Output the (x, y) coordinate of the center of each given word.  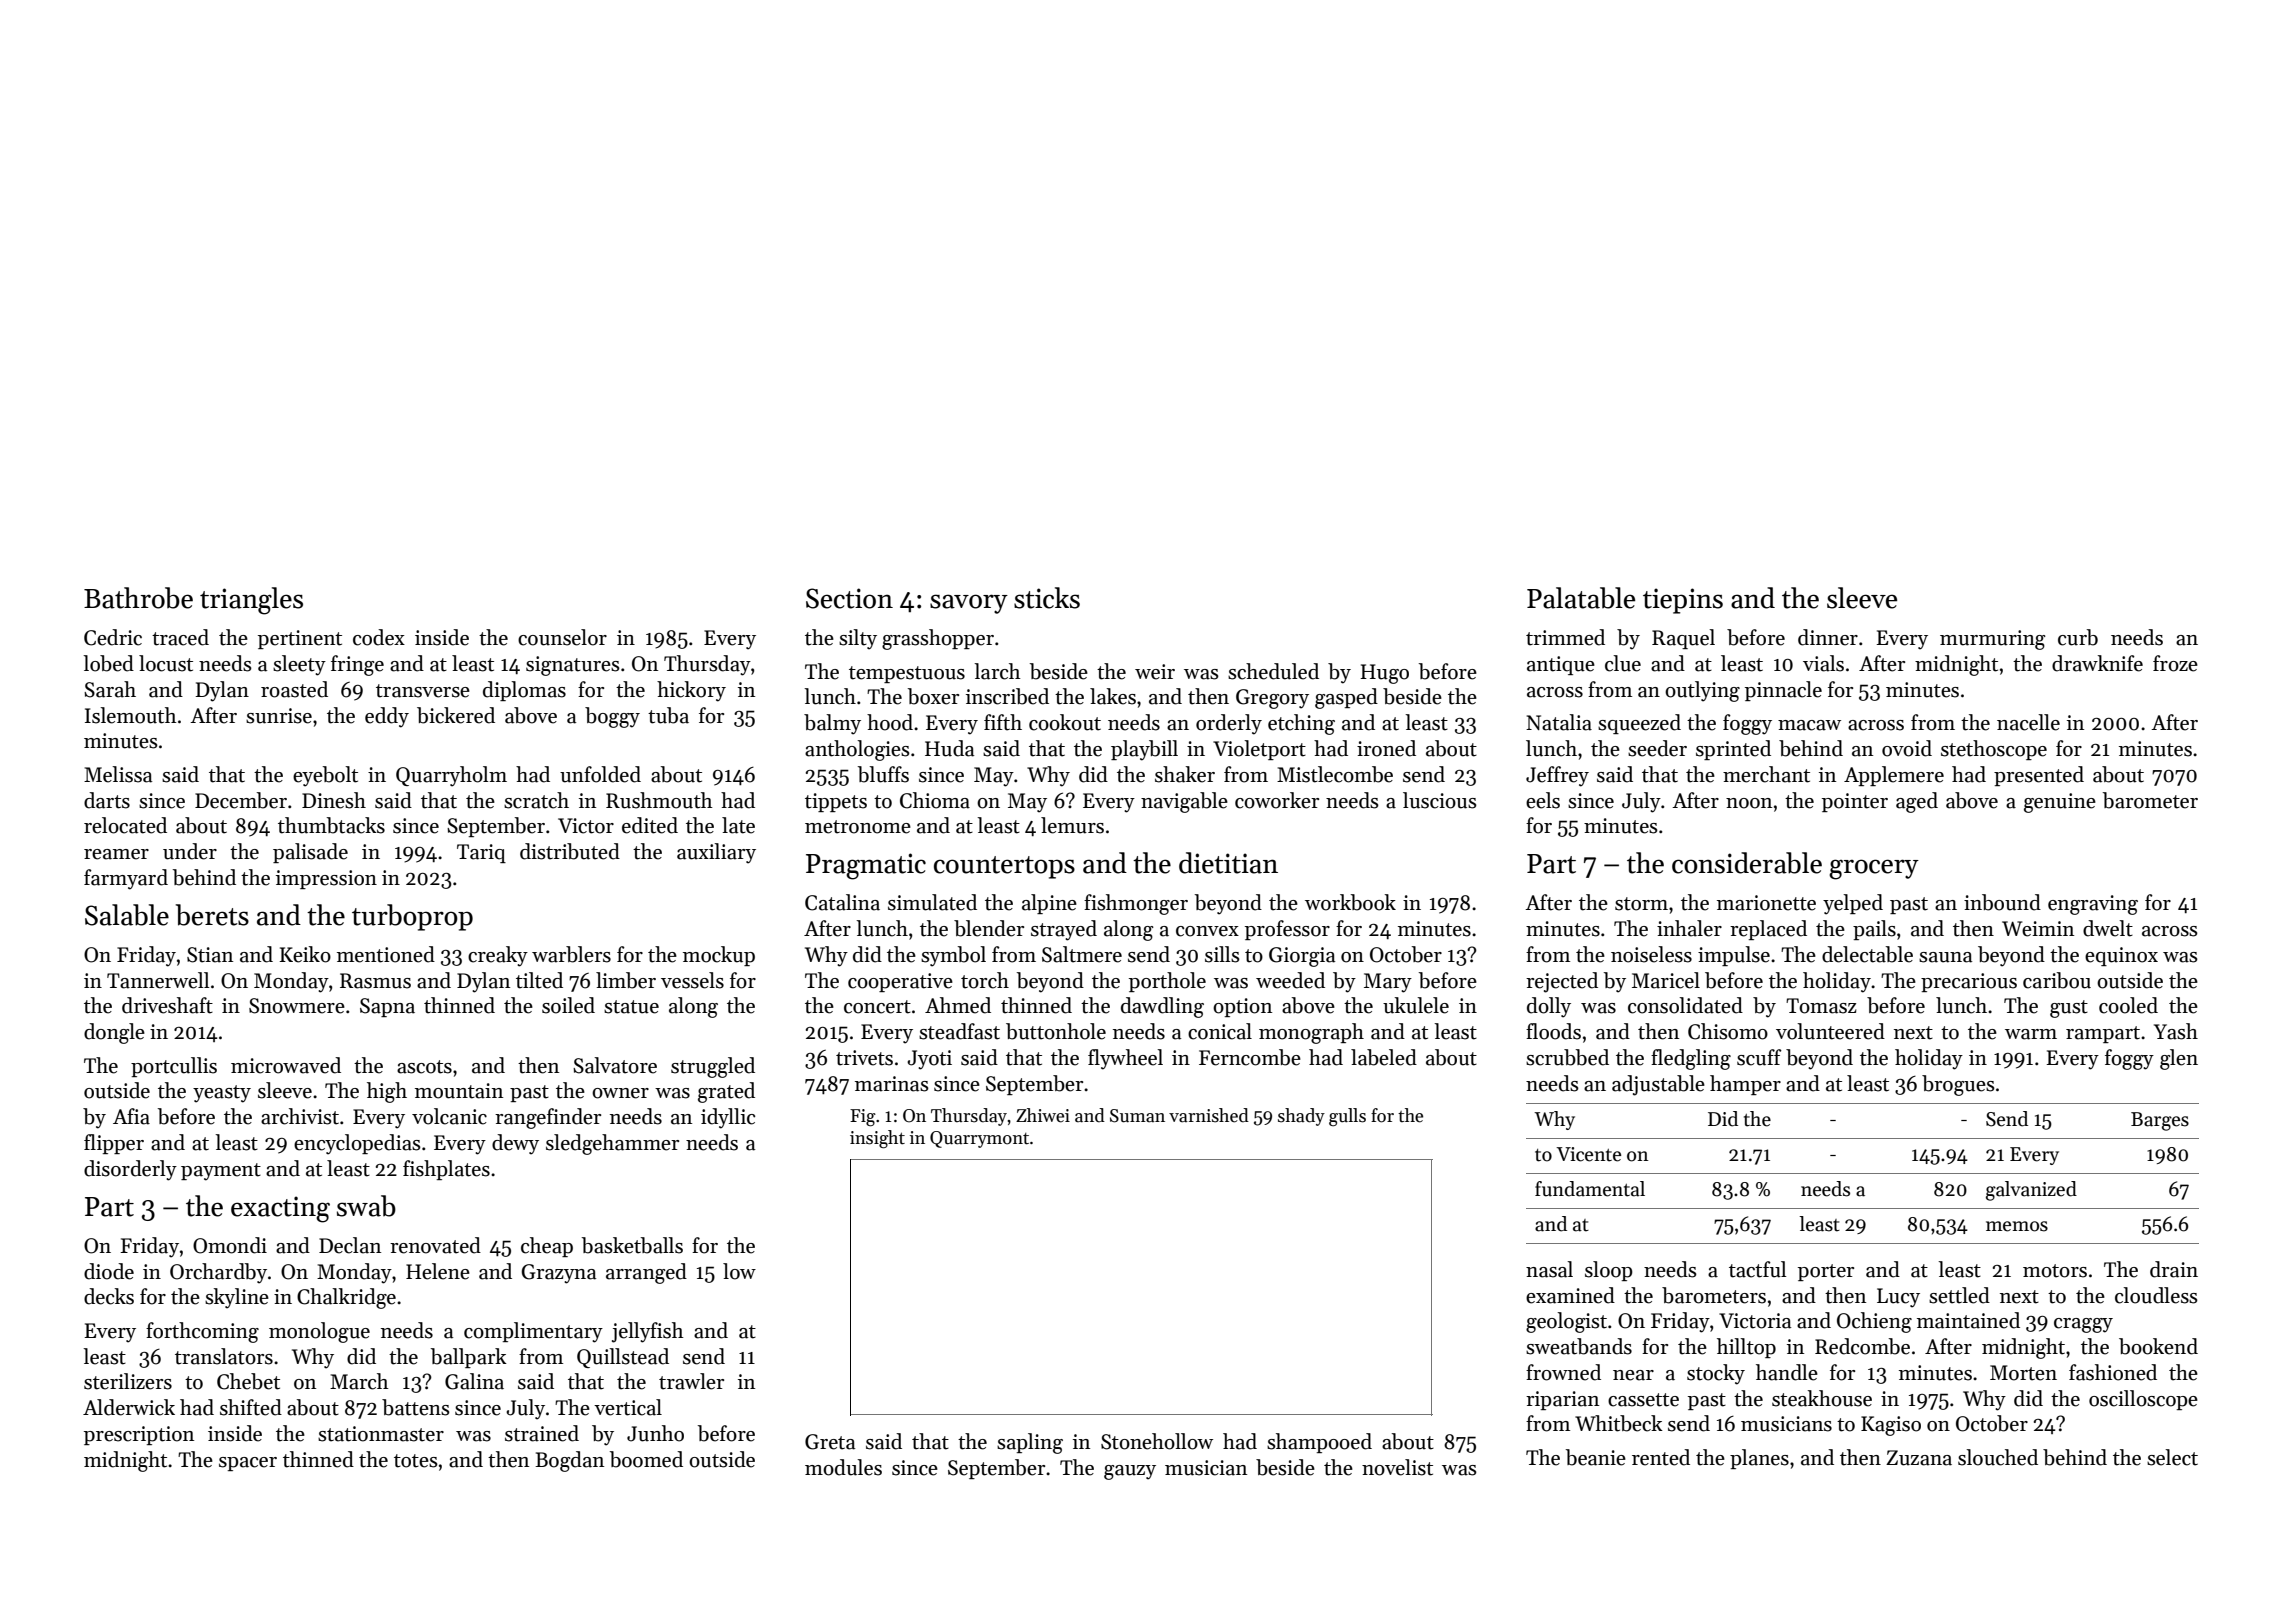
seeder (1657, 748)
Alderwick (129, 1407)
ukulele (1416, 1005)
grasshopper (938, 639)
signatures (573, 666)
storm (1641, 904)
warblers (571, 954)
